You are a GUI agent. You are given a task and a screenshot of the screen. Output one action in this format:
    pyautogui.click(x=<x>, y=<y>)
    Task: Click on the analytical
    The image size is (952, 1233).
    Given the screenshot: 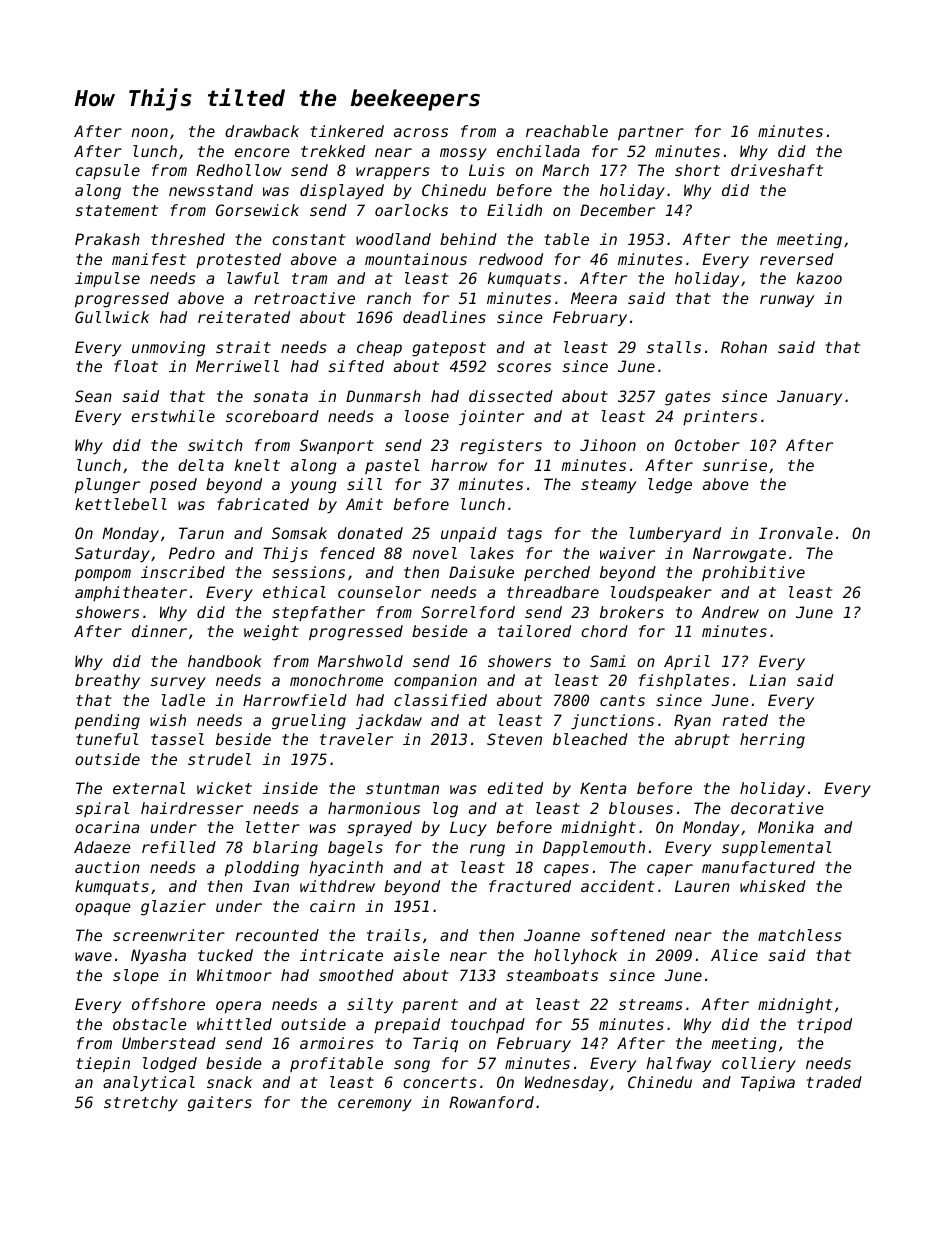 What is the action you would take?
    pyautogui.click(x=149, y=1083)
